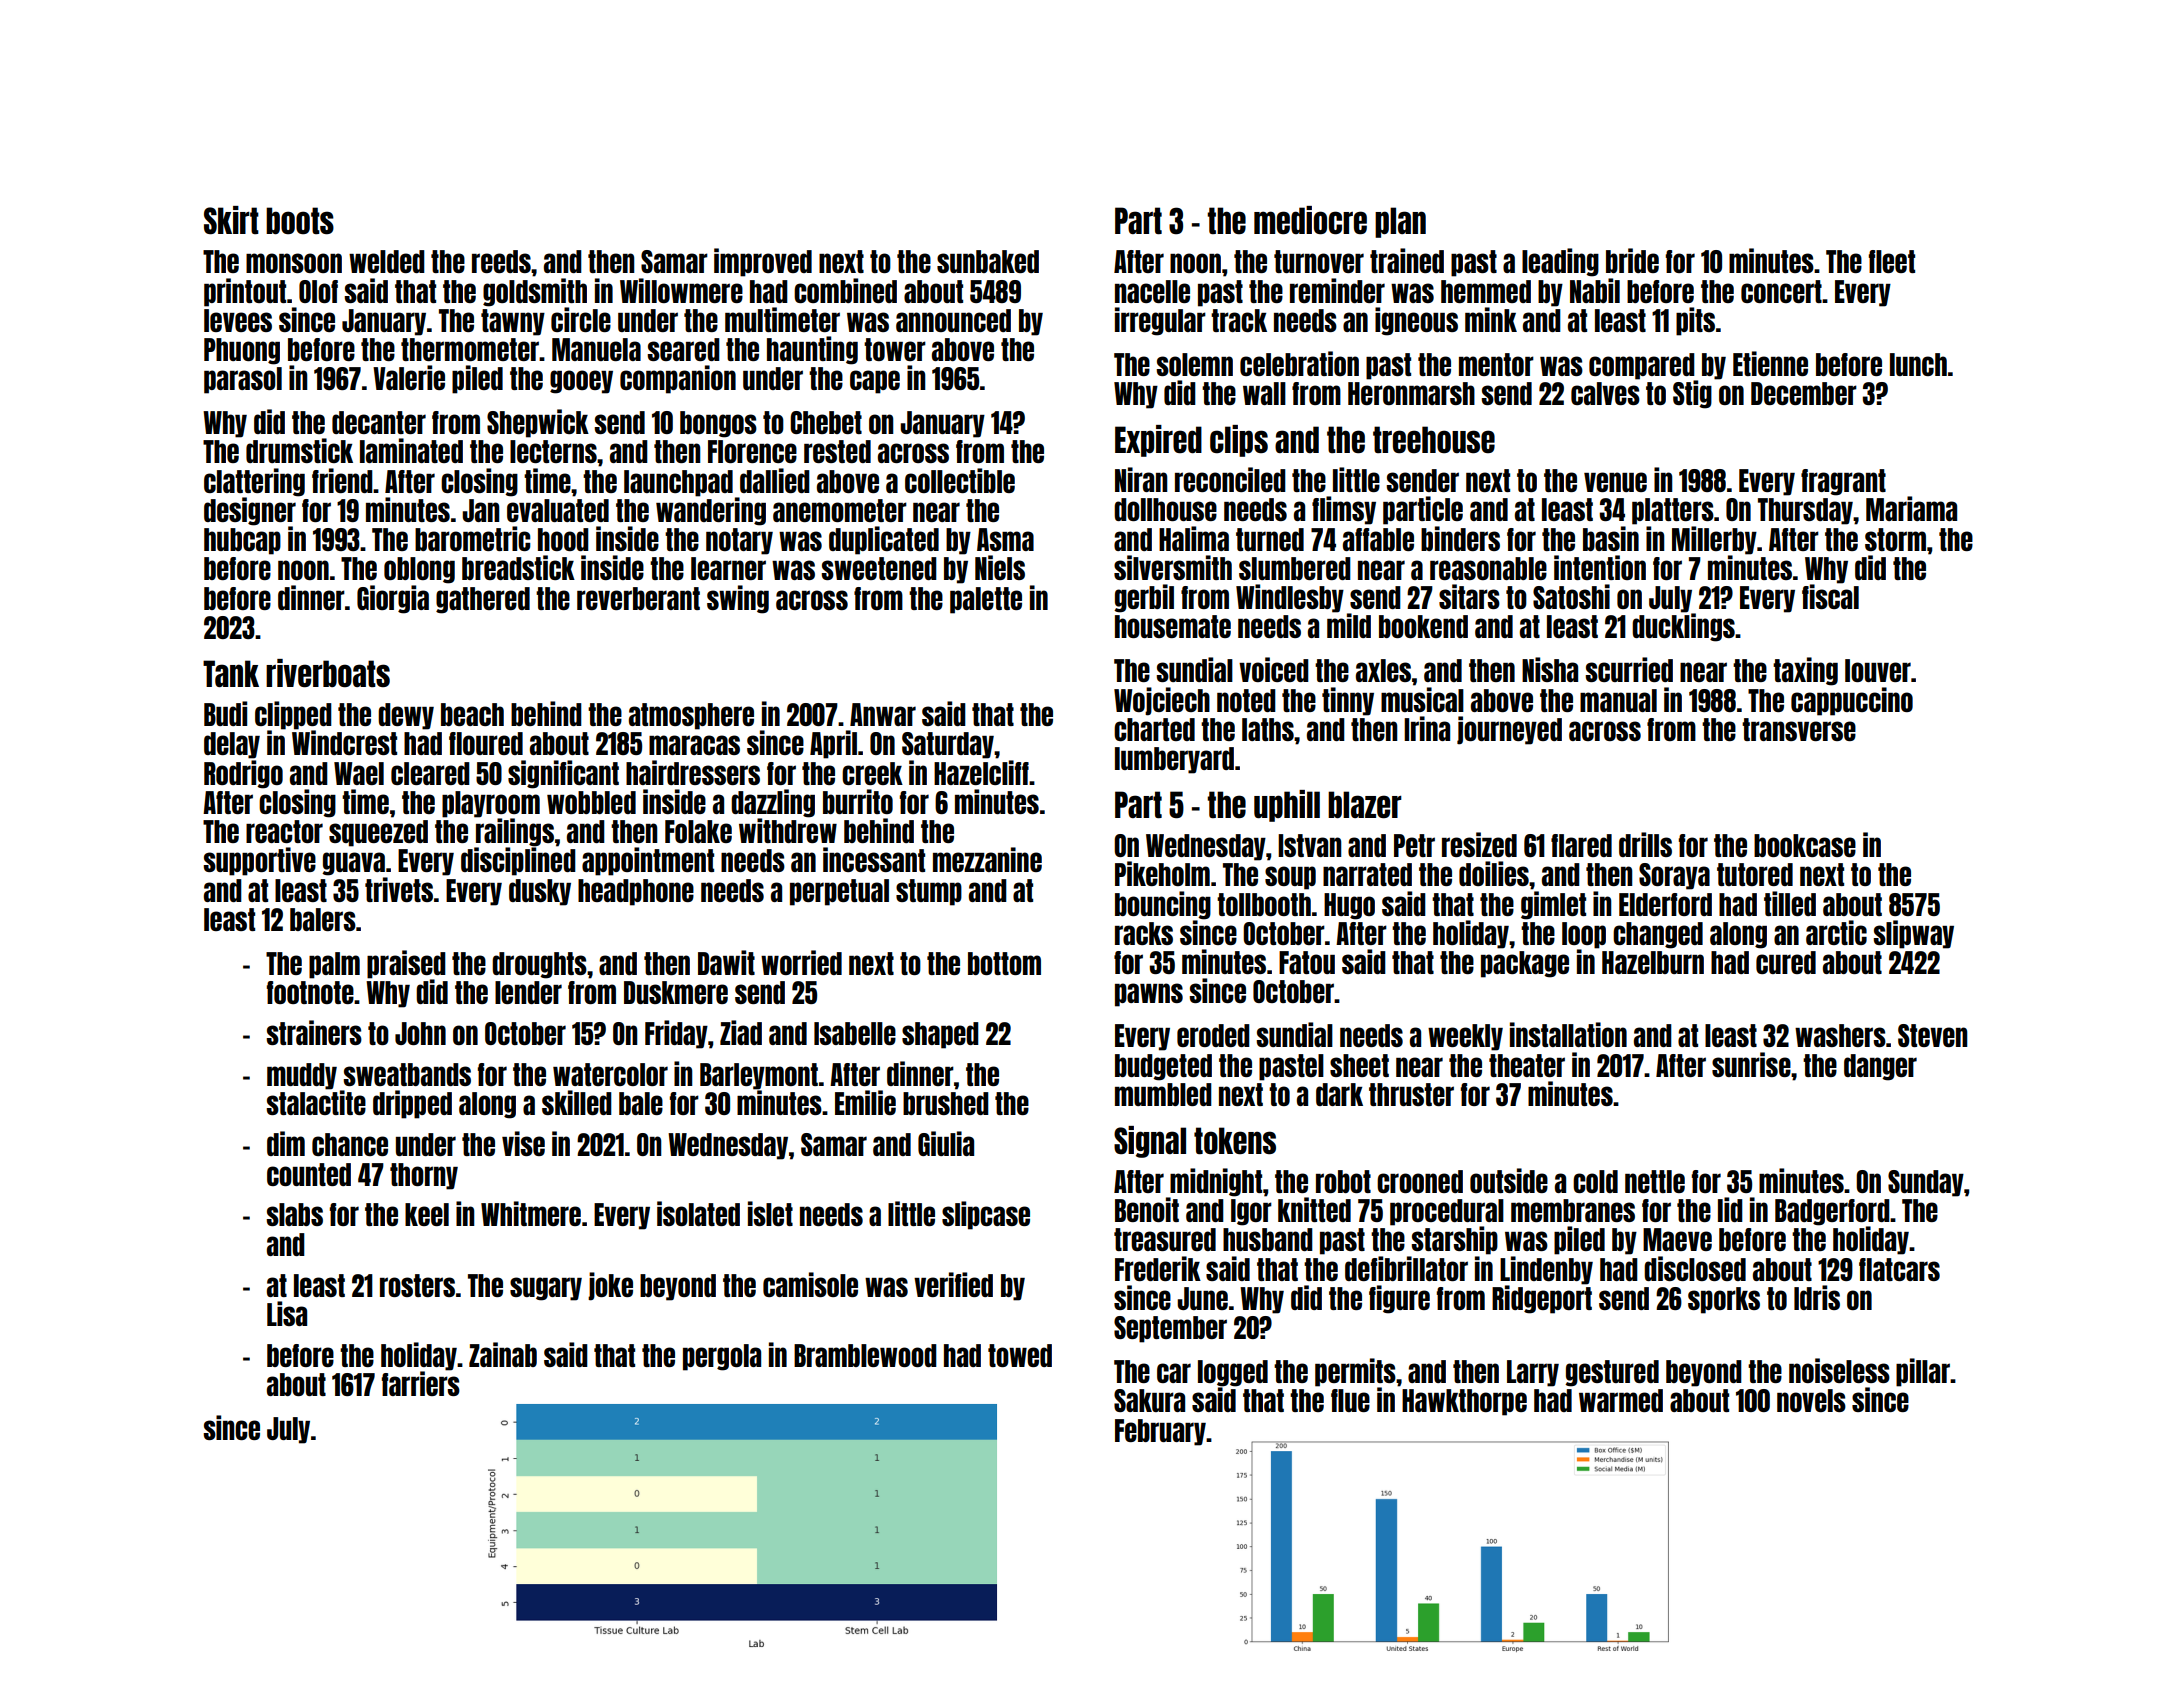  What do you see at coordinates (1799, 729) in the image?
I see `transverse` at bounding box center [1799, 729].
